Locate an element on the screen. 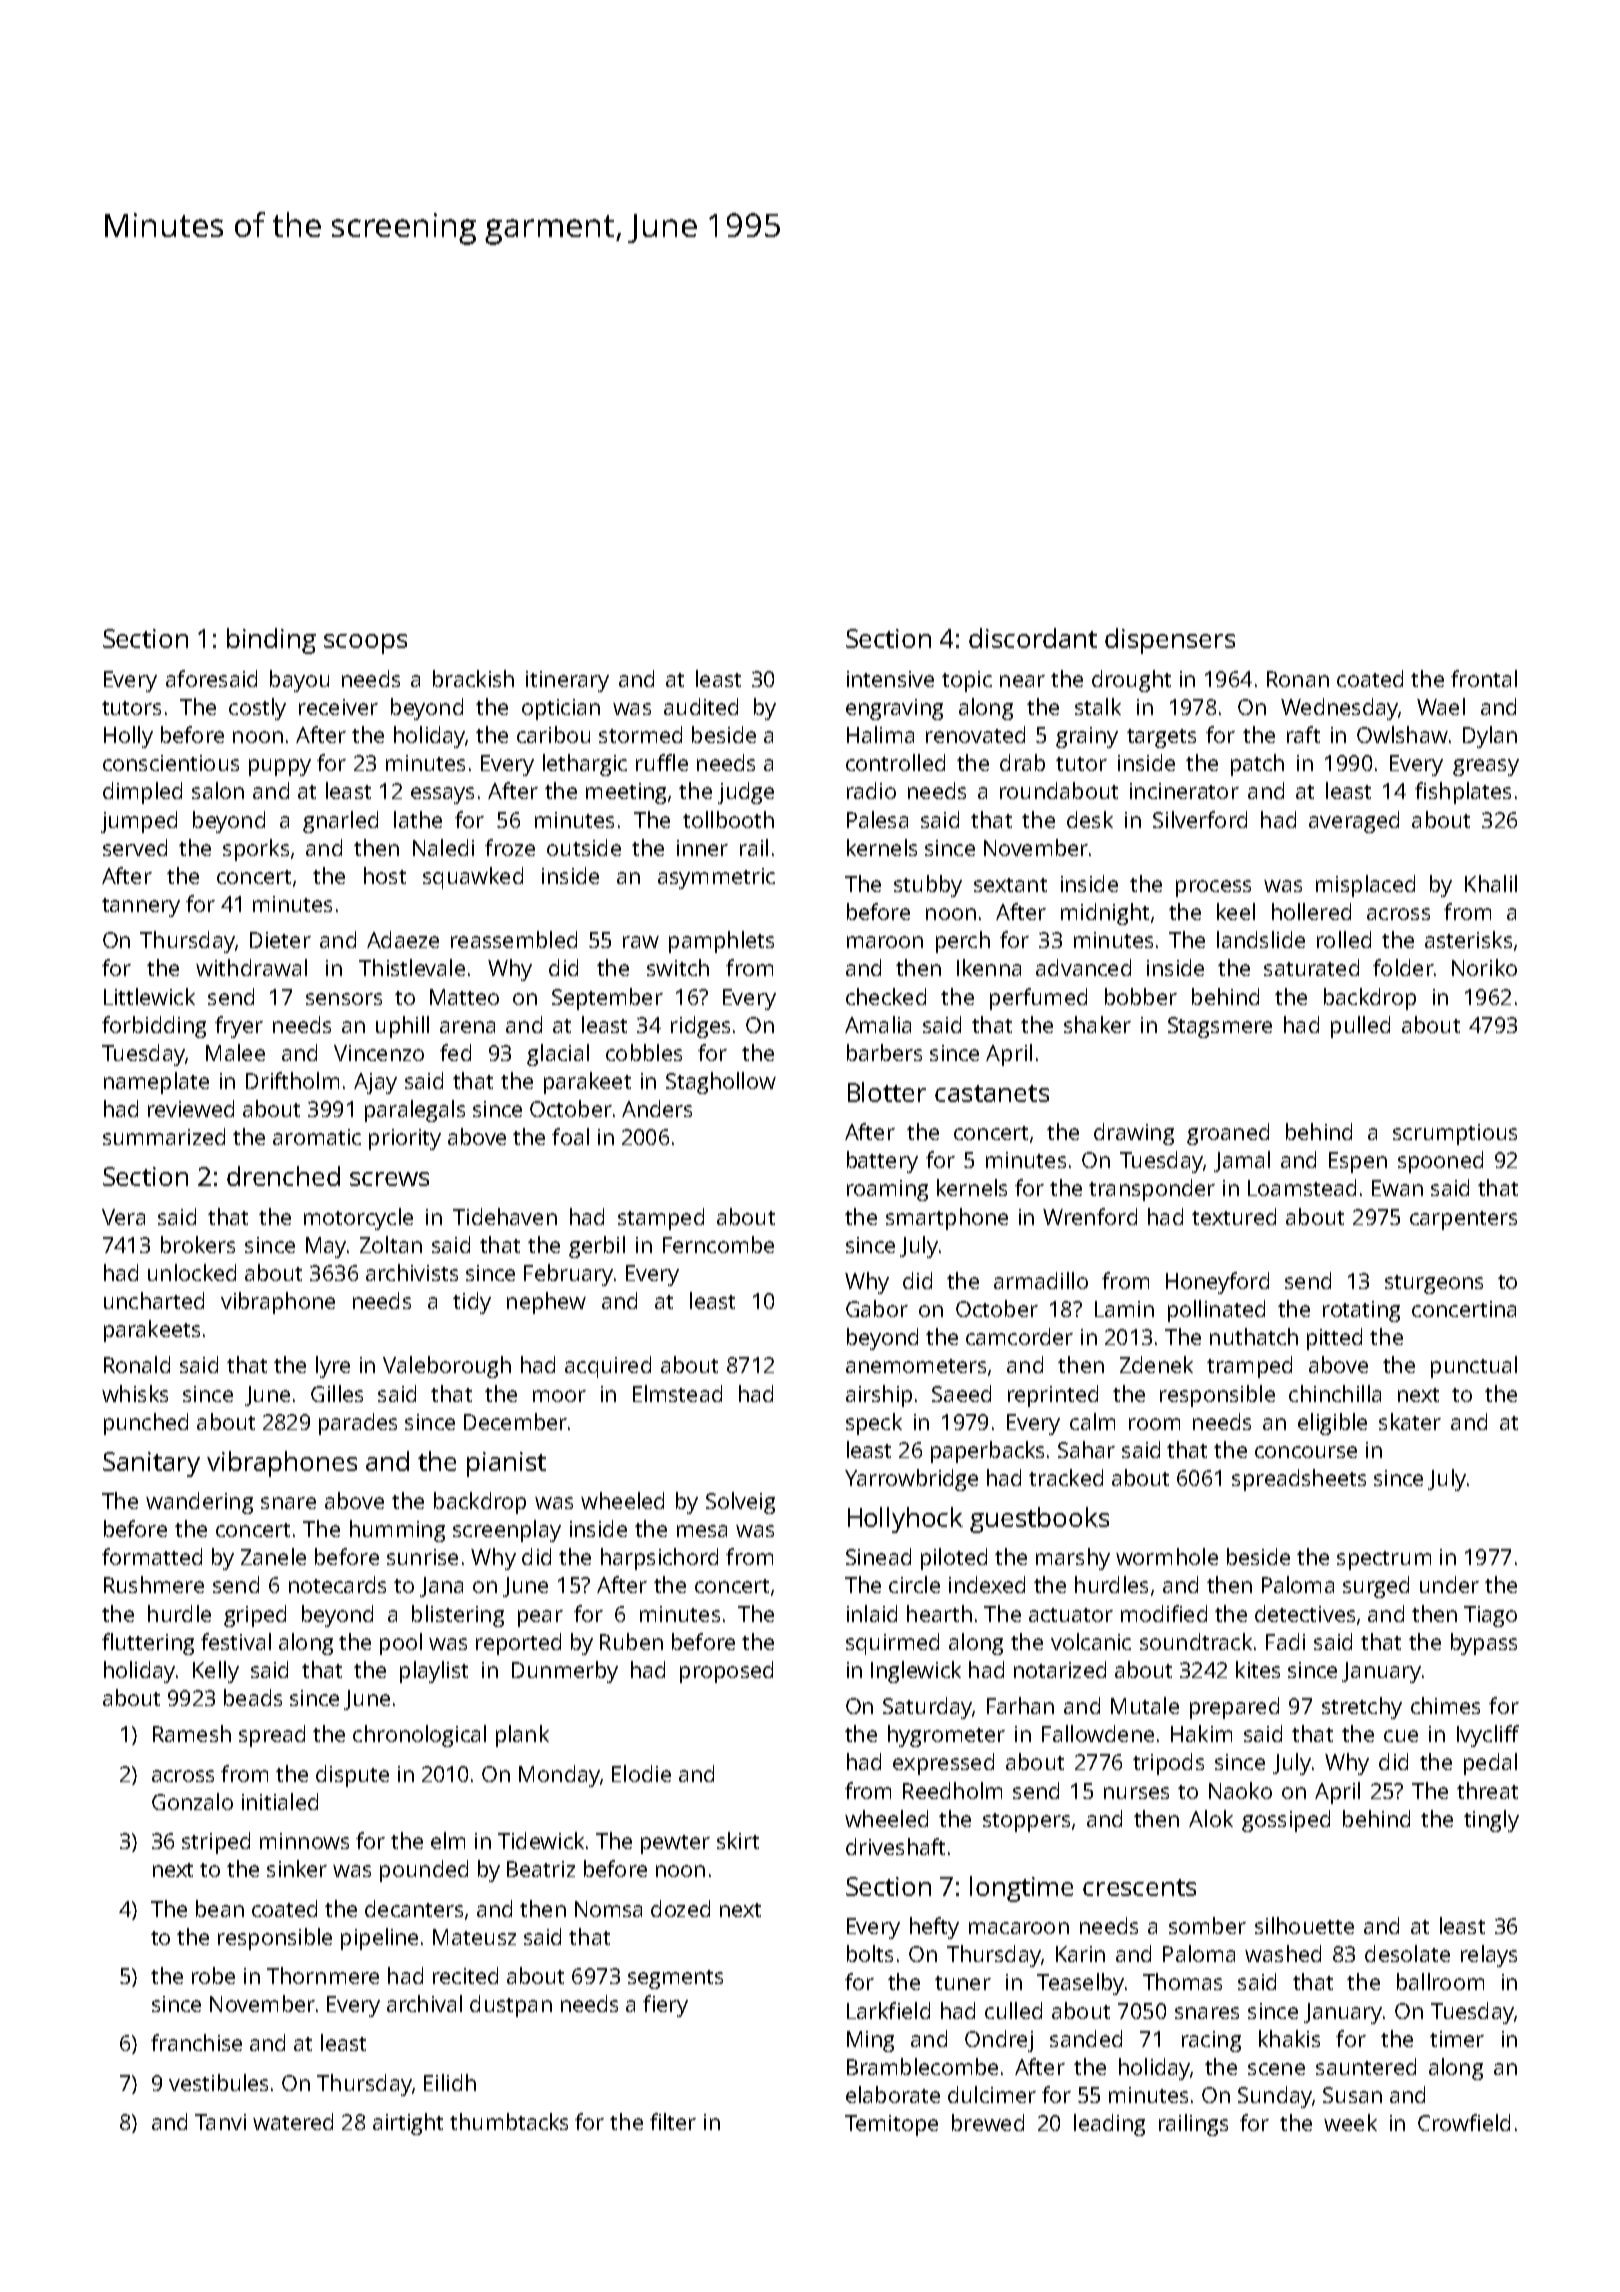 The image size is (1620, 2292). pollinated is located at coordinates (1216, 1311).
